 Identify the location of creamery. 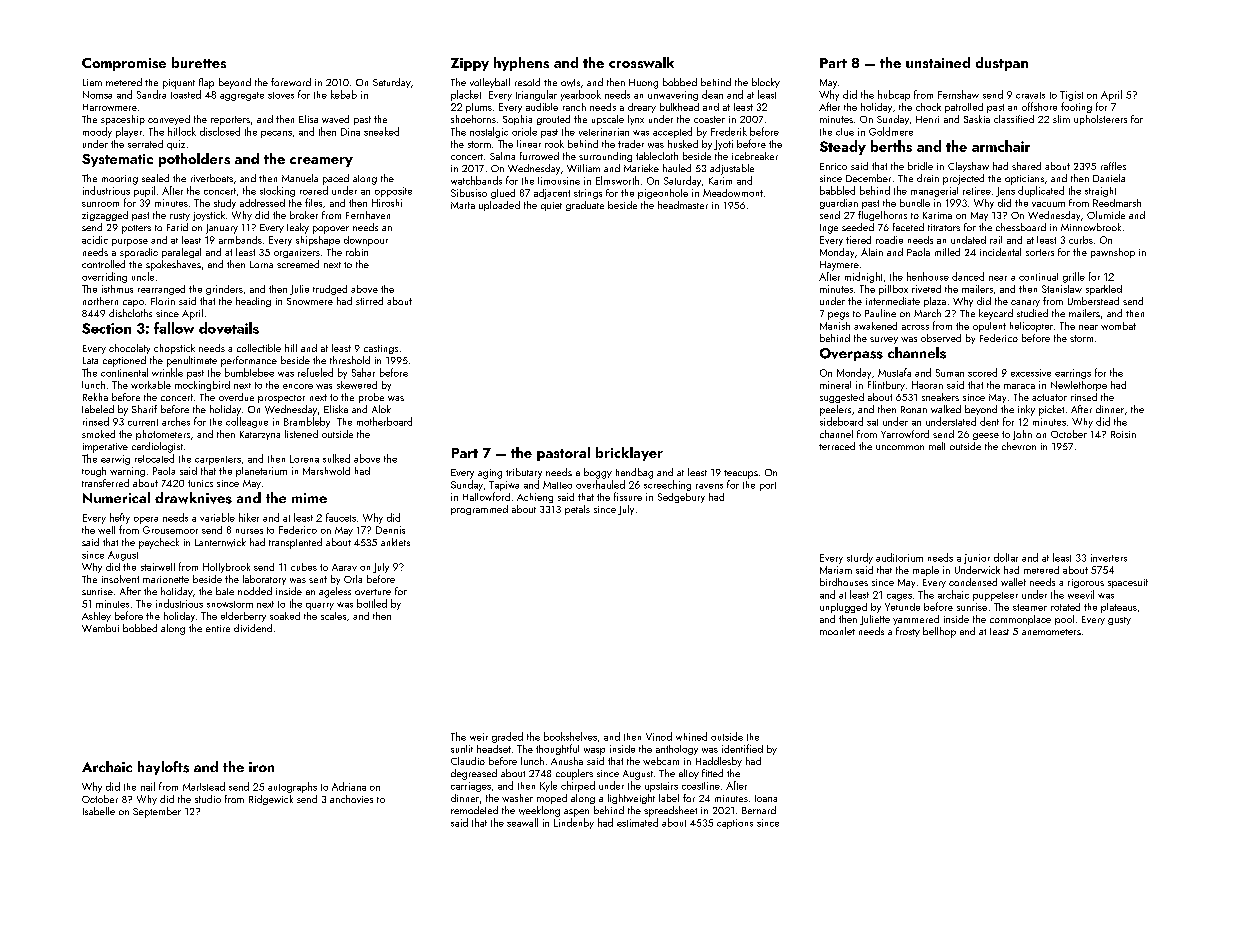
(321, 162).
